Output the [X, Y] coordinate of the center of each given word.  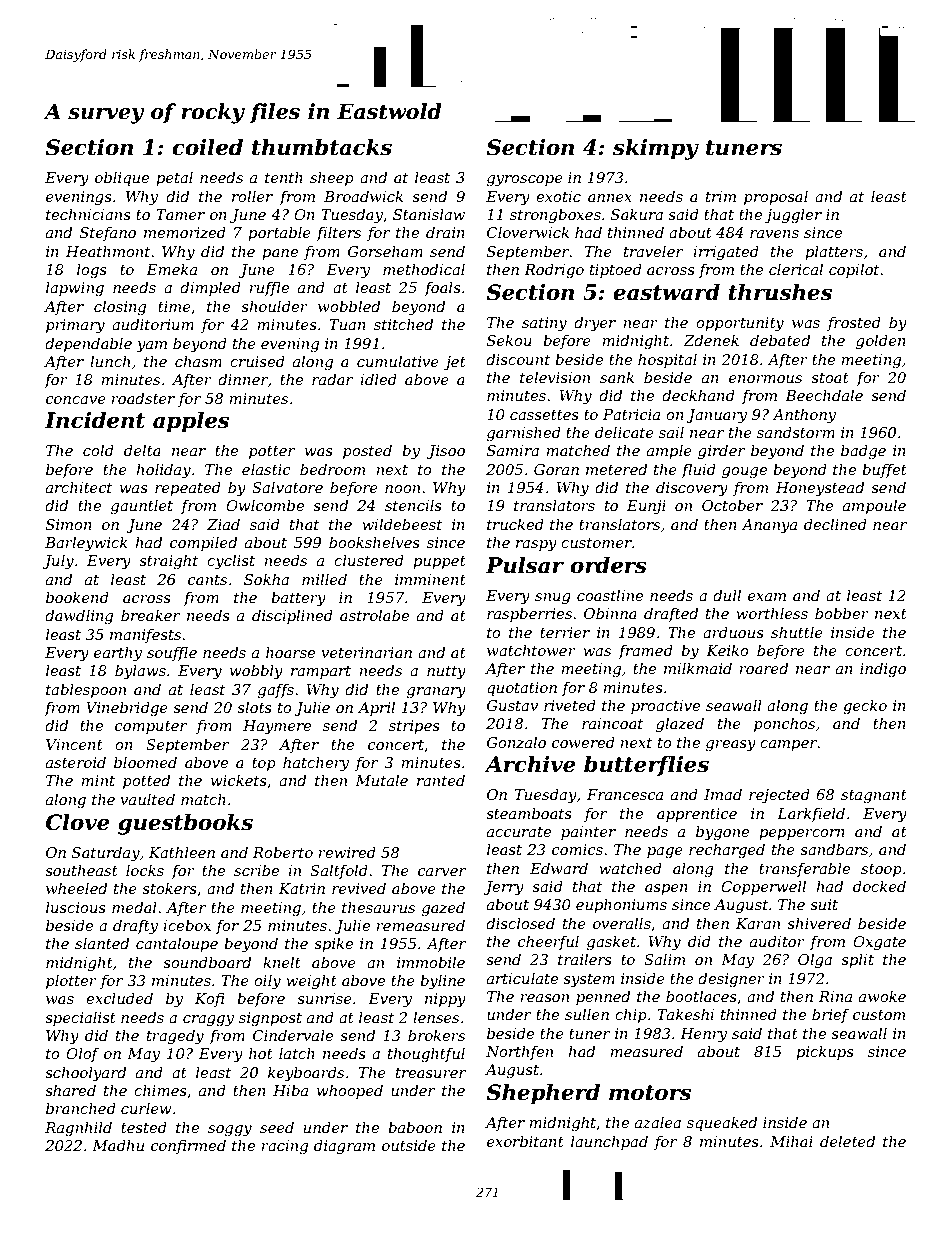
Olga [815, 961]
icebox [187, 925]
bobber [842, 613]
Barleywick [86, 544]
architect [79, 487]
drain [445, 232]
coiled [207, 147]
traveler [653, 251]
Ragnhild [78, 1129]
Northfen [519, 1052]
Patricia [631, 414]
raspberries [529, 614]
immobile [431, 962]
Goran [556, 469]
